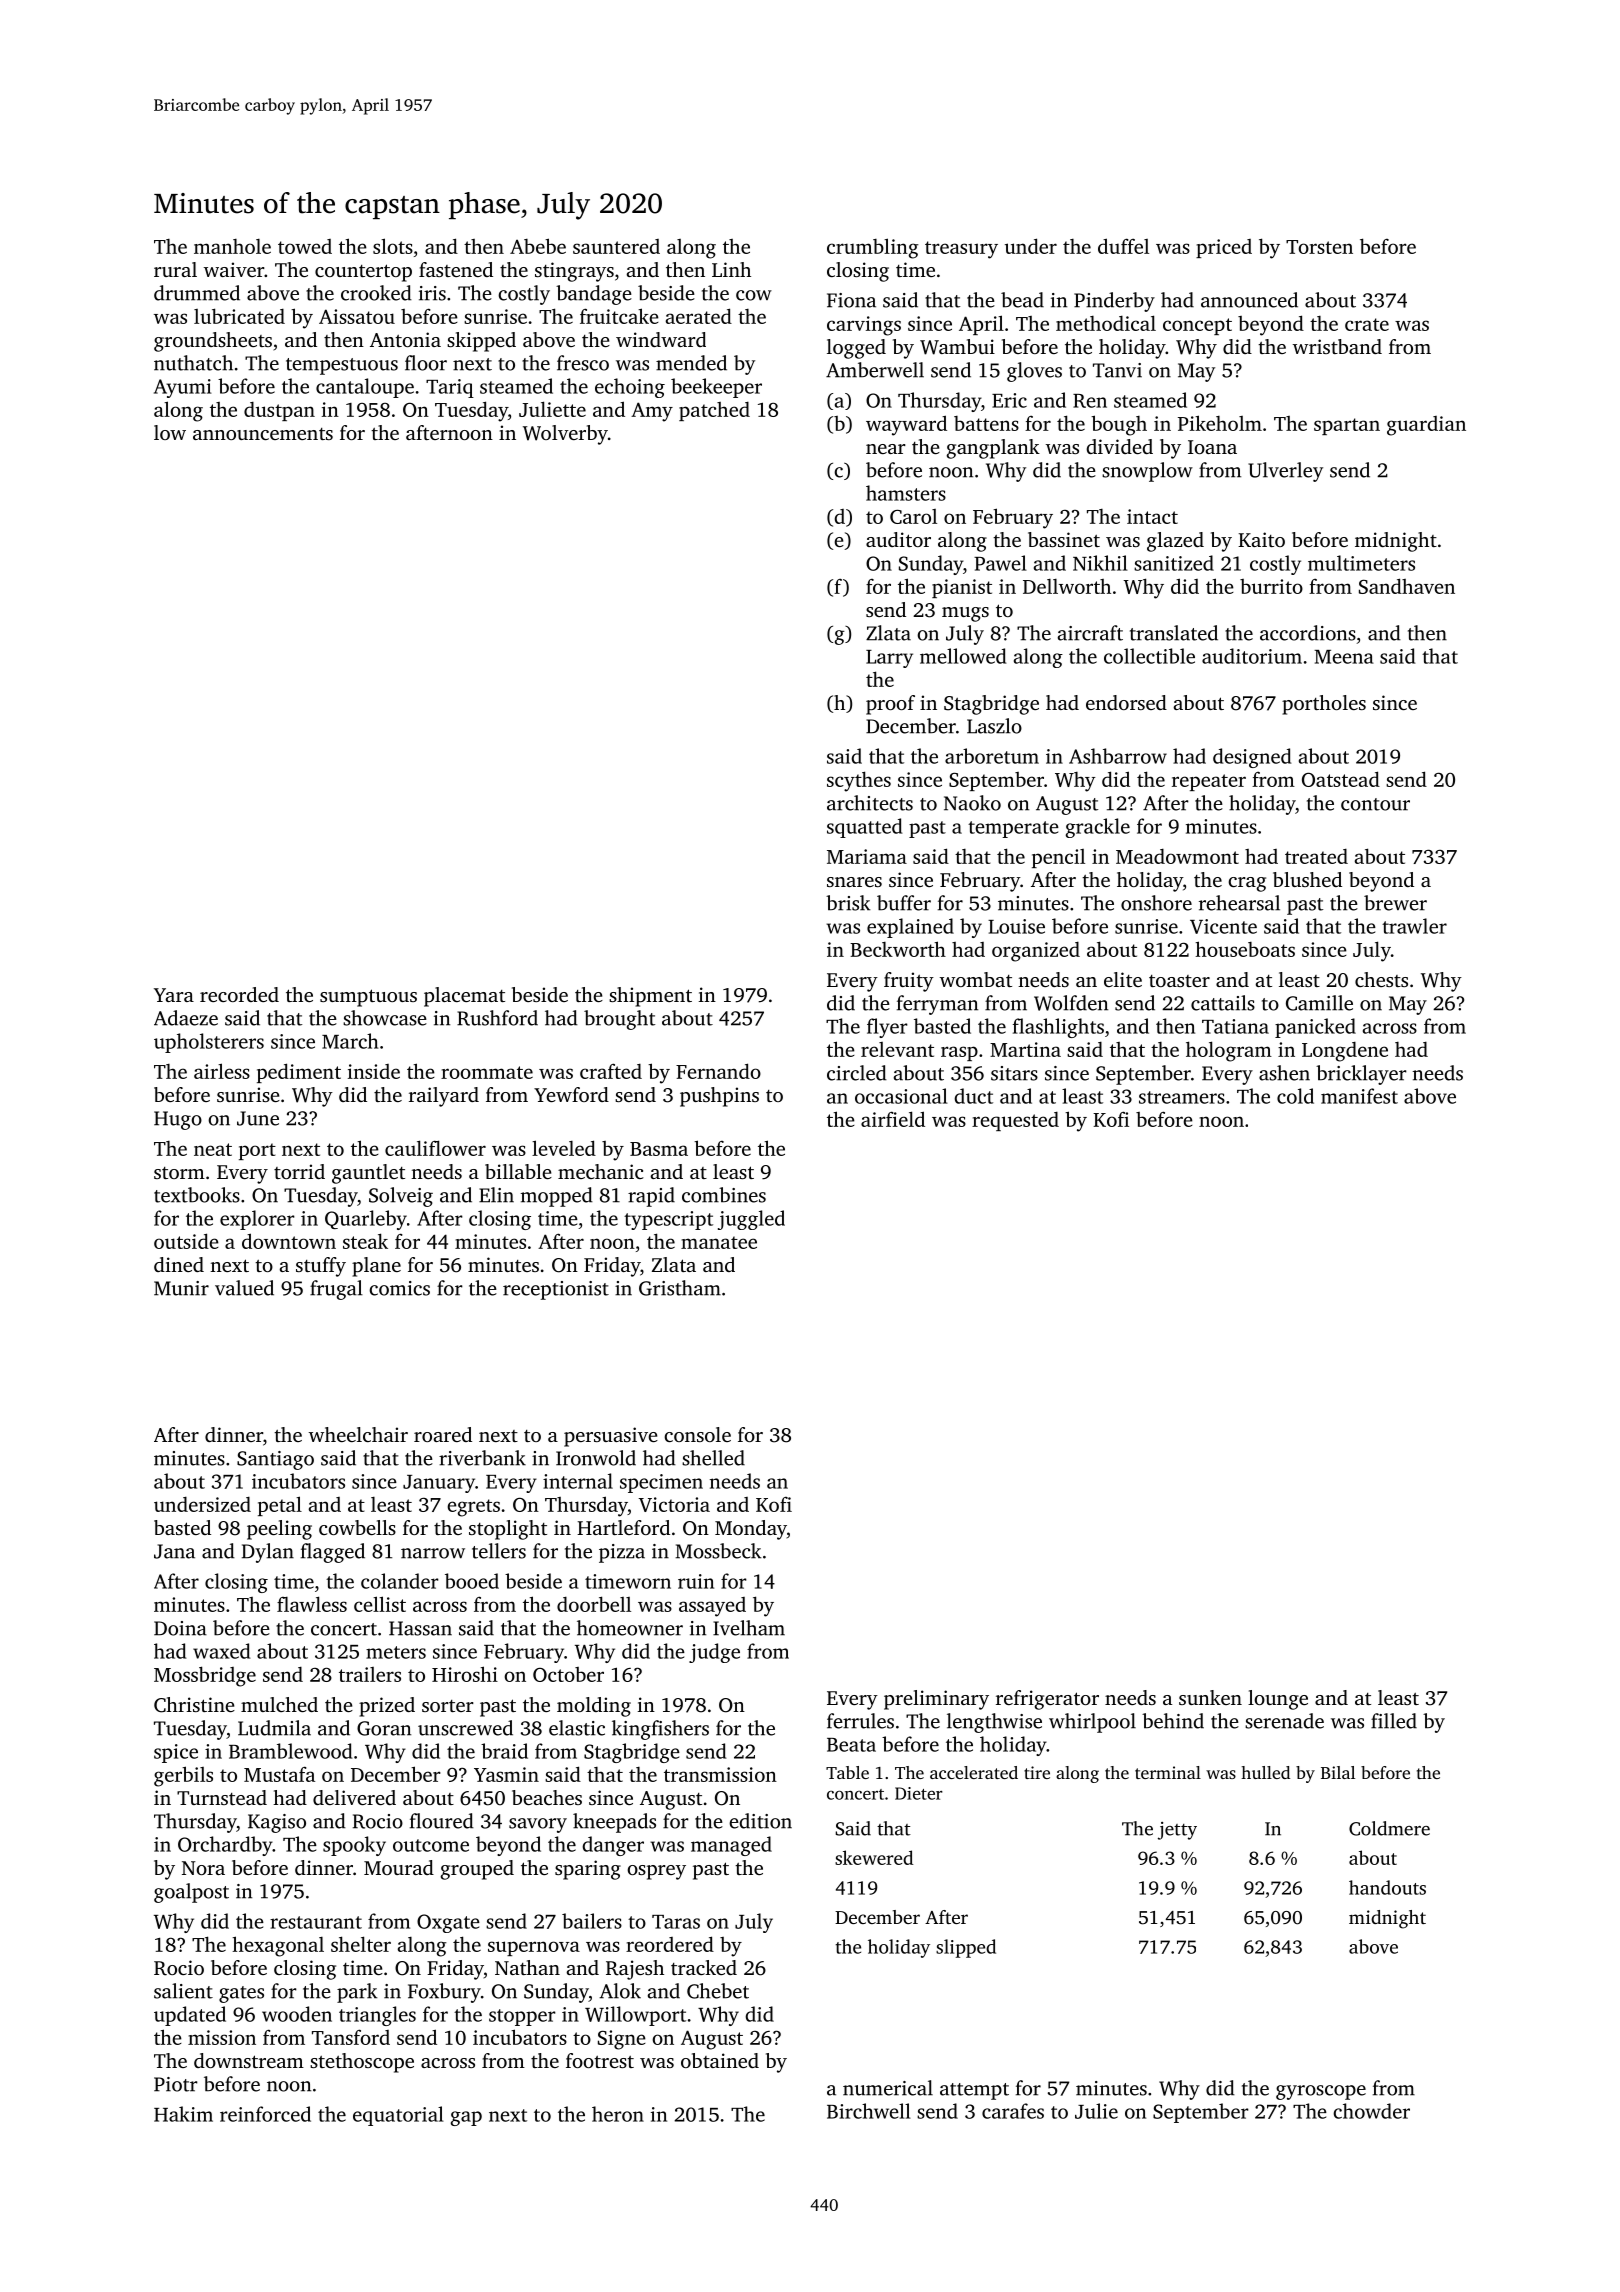 Image resolution: width=1620 pixels, height=2292 pixels. Describe the element at coordinates (1126, 702) in the screenshot. I see `endorsed` at that location.
